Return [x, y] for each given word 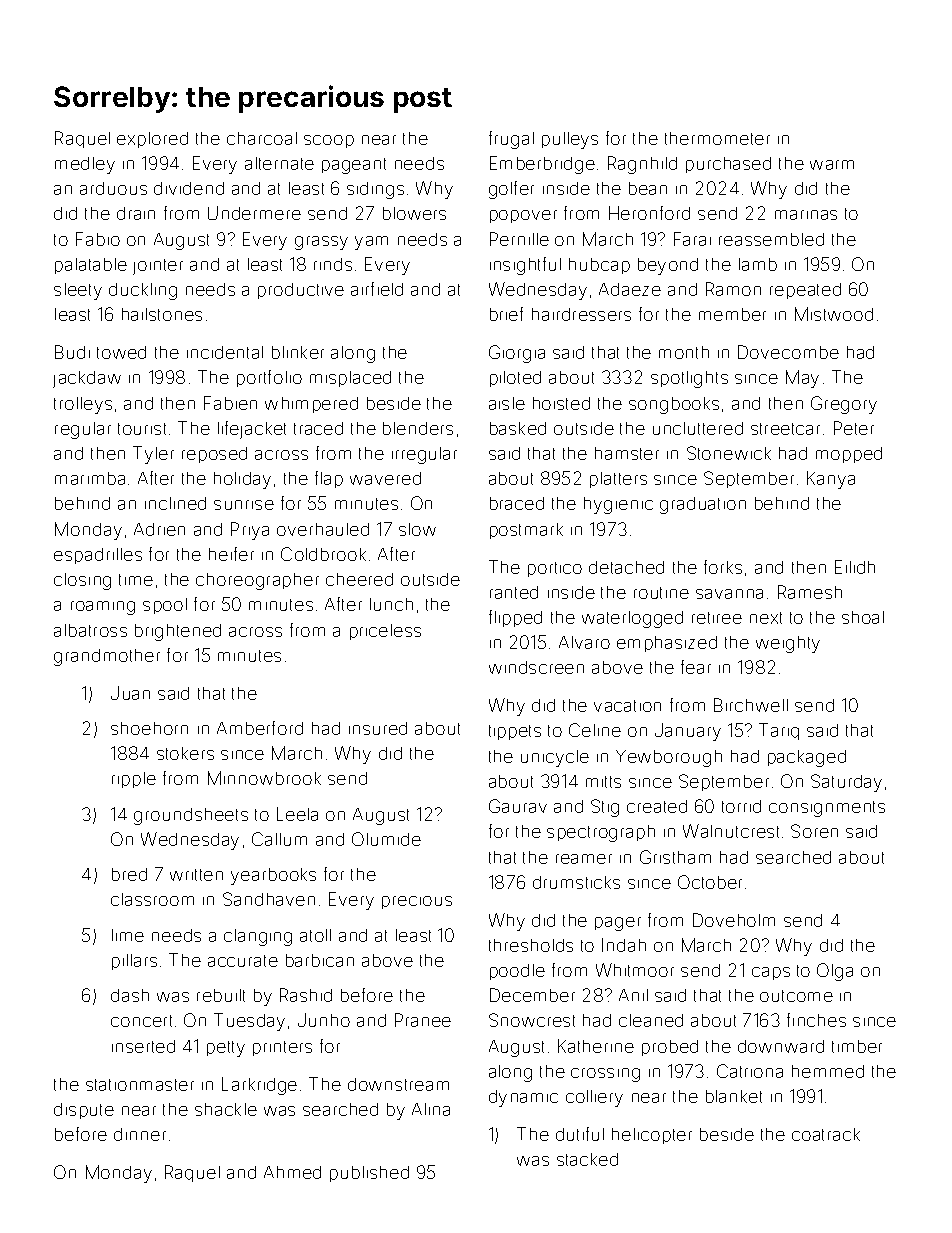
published [369, 1174]
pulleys [570, 140]
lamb [758, 264]
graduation [703, 505]
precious [417, 902]
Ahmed [292, 1172]
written [196, 875]
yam [371, 243]
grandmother [107, 657]
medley [85, 165]
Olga [835, 972]
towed [121, 352]
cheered [359, 579]
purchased [728, 165]
